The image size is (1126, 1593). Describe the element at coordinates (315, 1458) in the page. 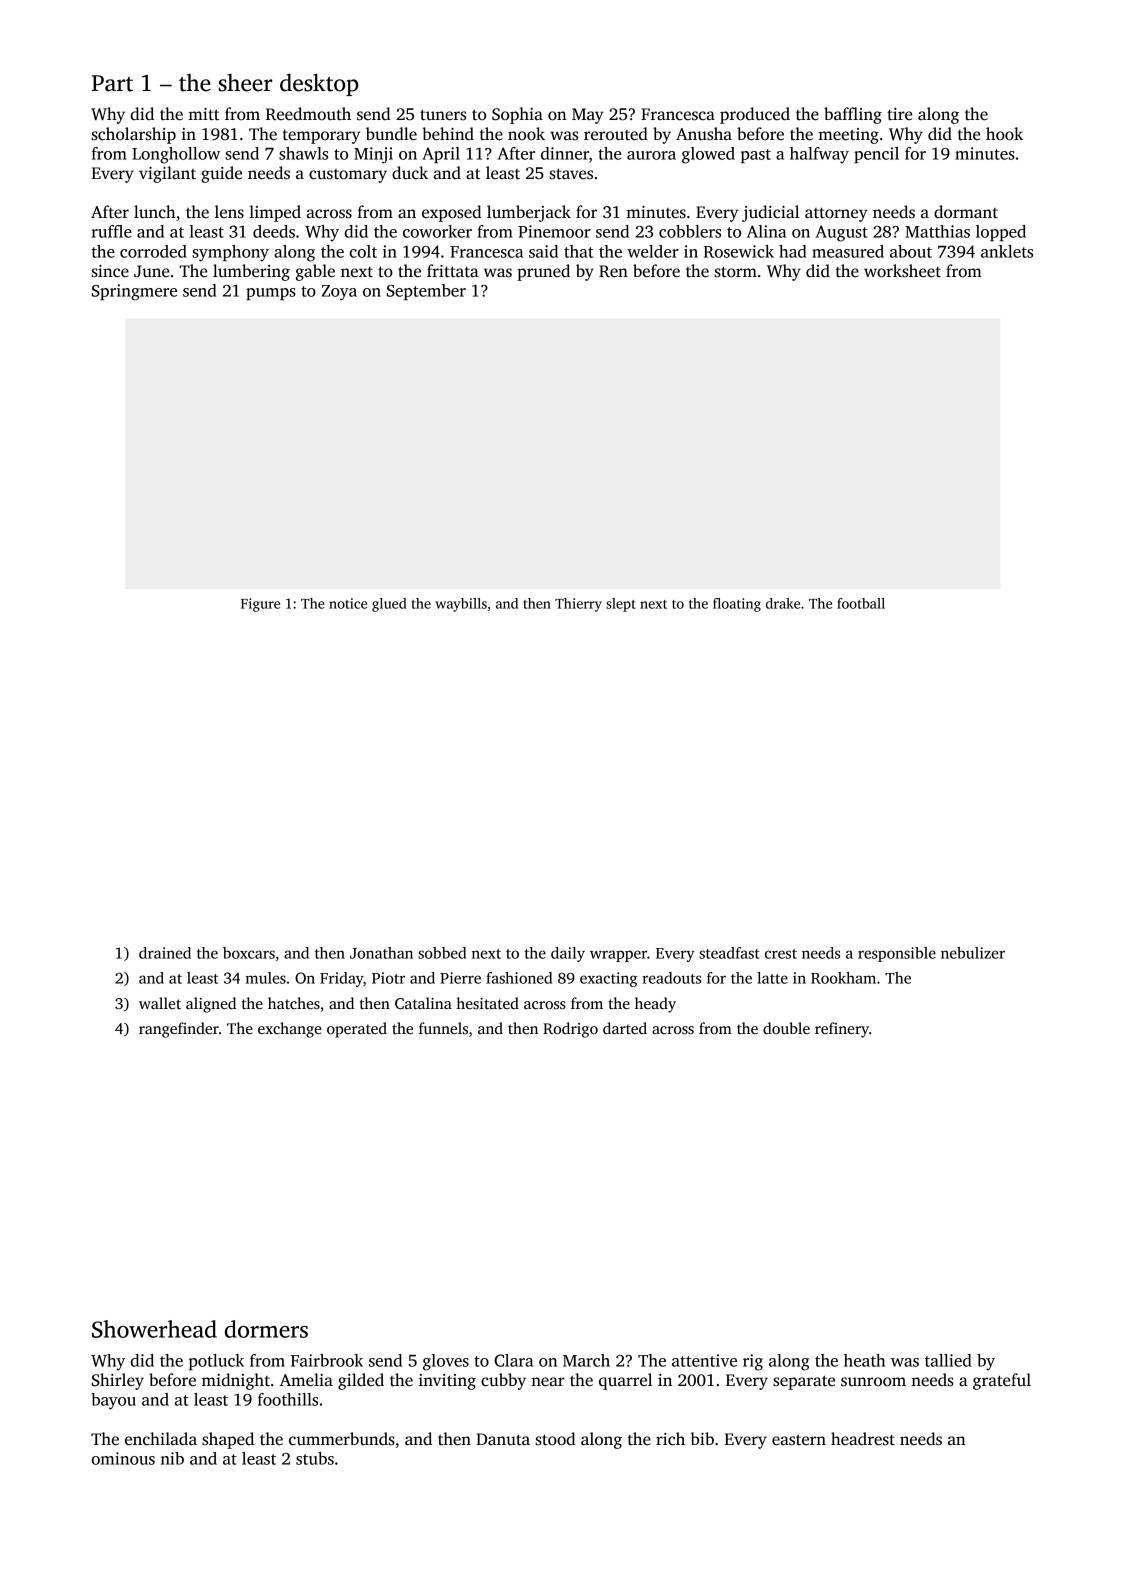

I see `stubs` at that location.
